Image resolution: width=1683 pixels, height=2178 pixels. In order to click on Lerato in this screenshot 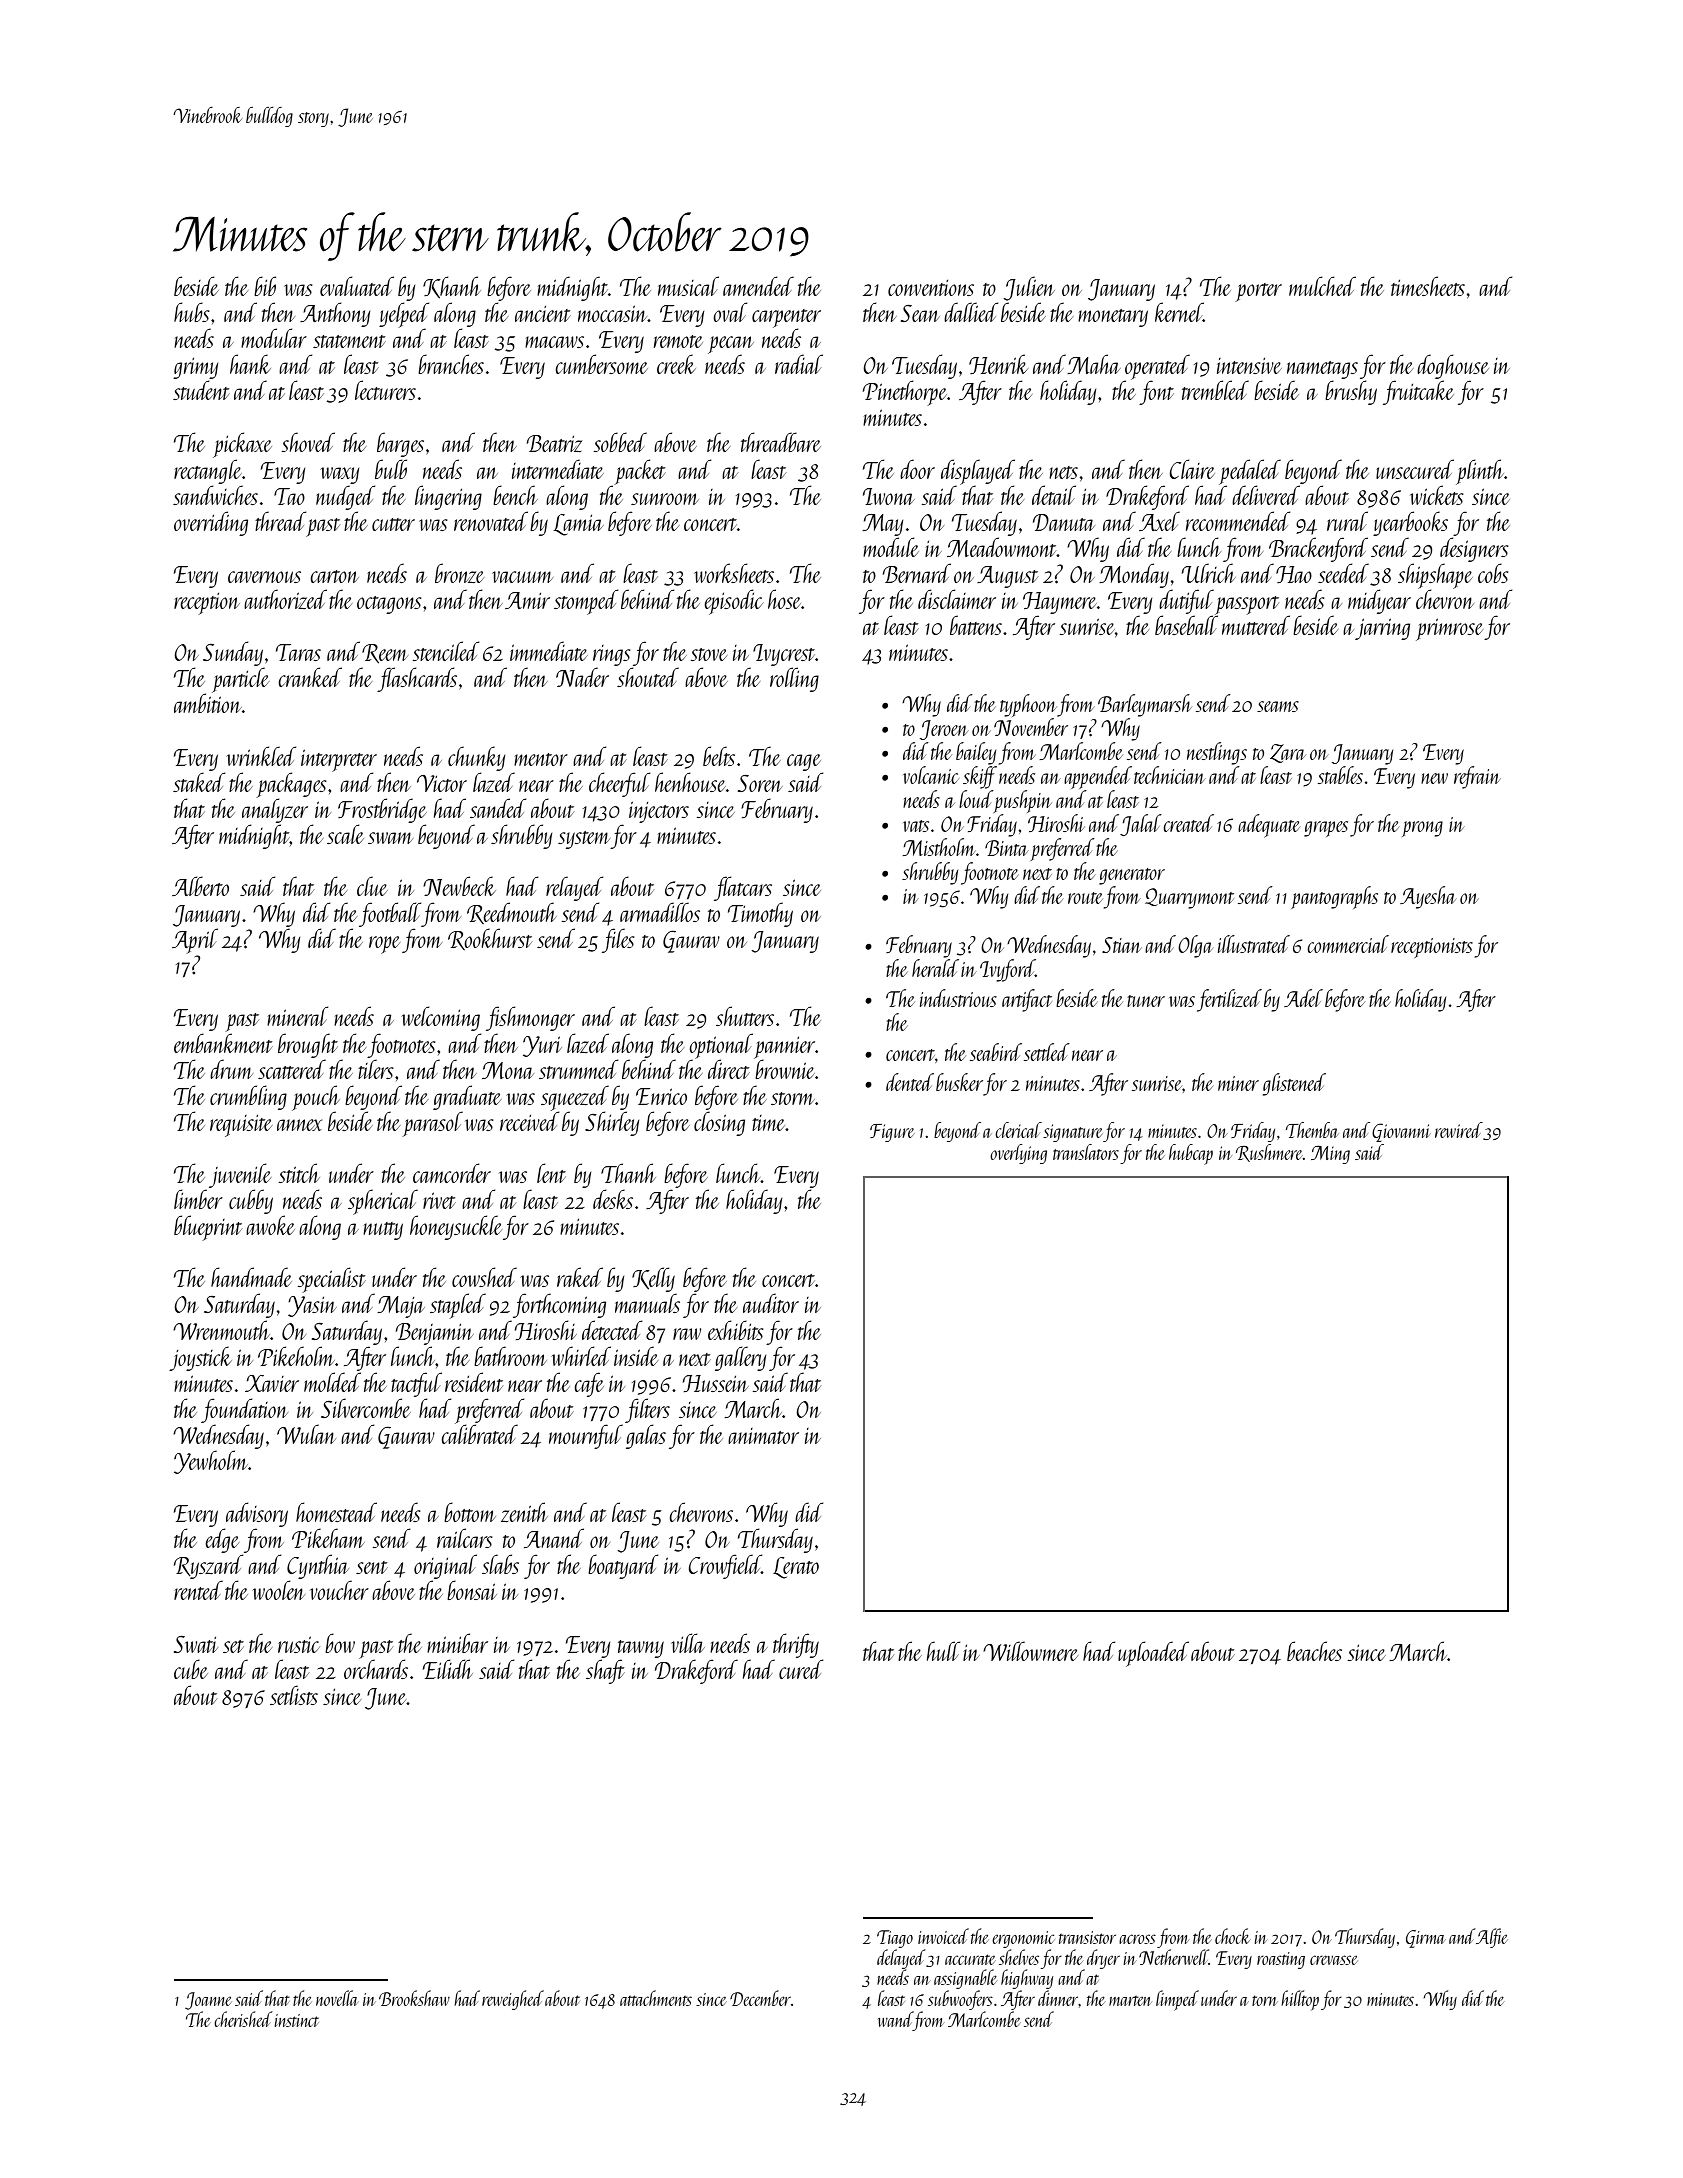, I will do `click(796, 1568)`.
